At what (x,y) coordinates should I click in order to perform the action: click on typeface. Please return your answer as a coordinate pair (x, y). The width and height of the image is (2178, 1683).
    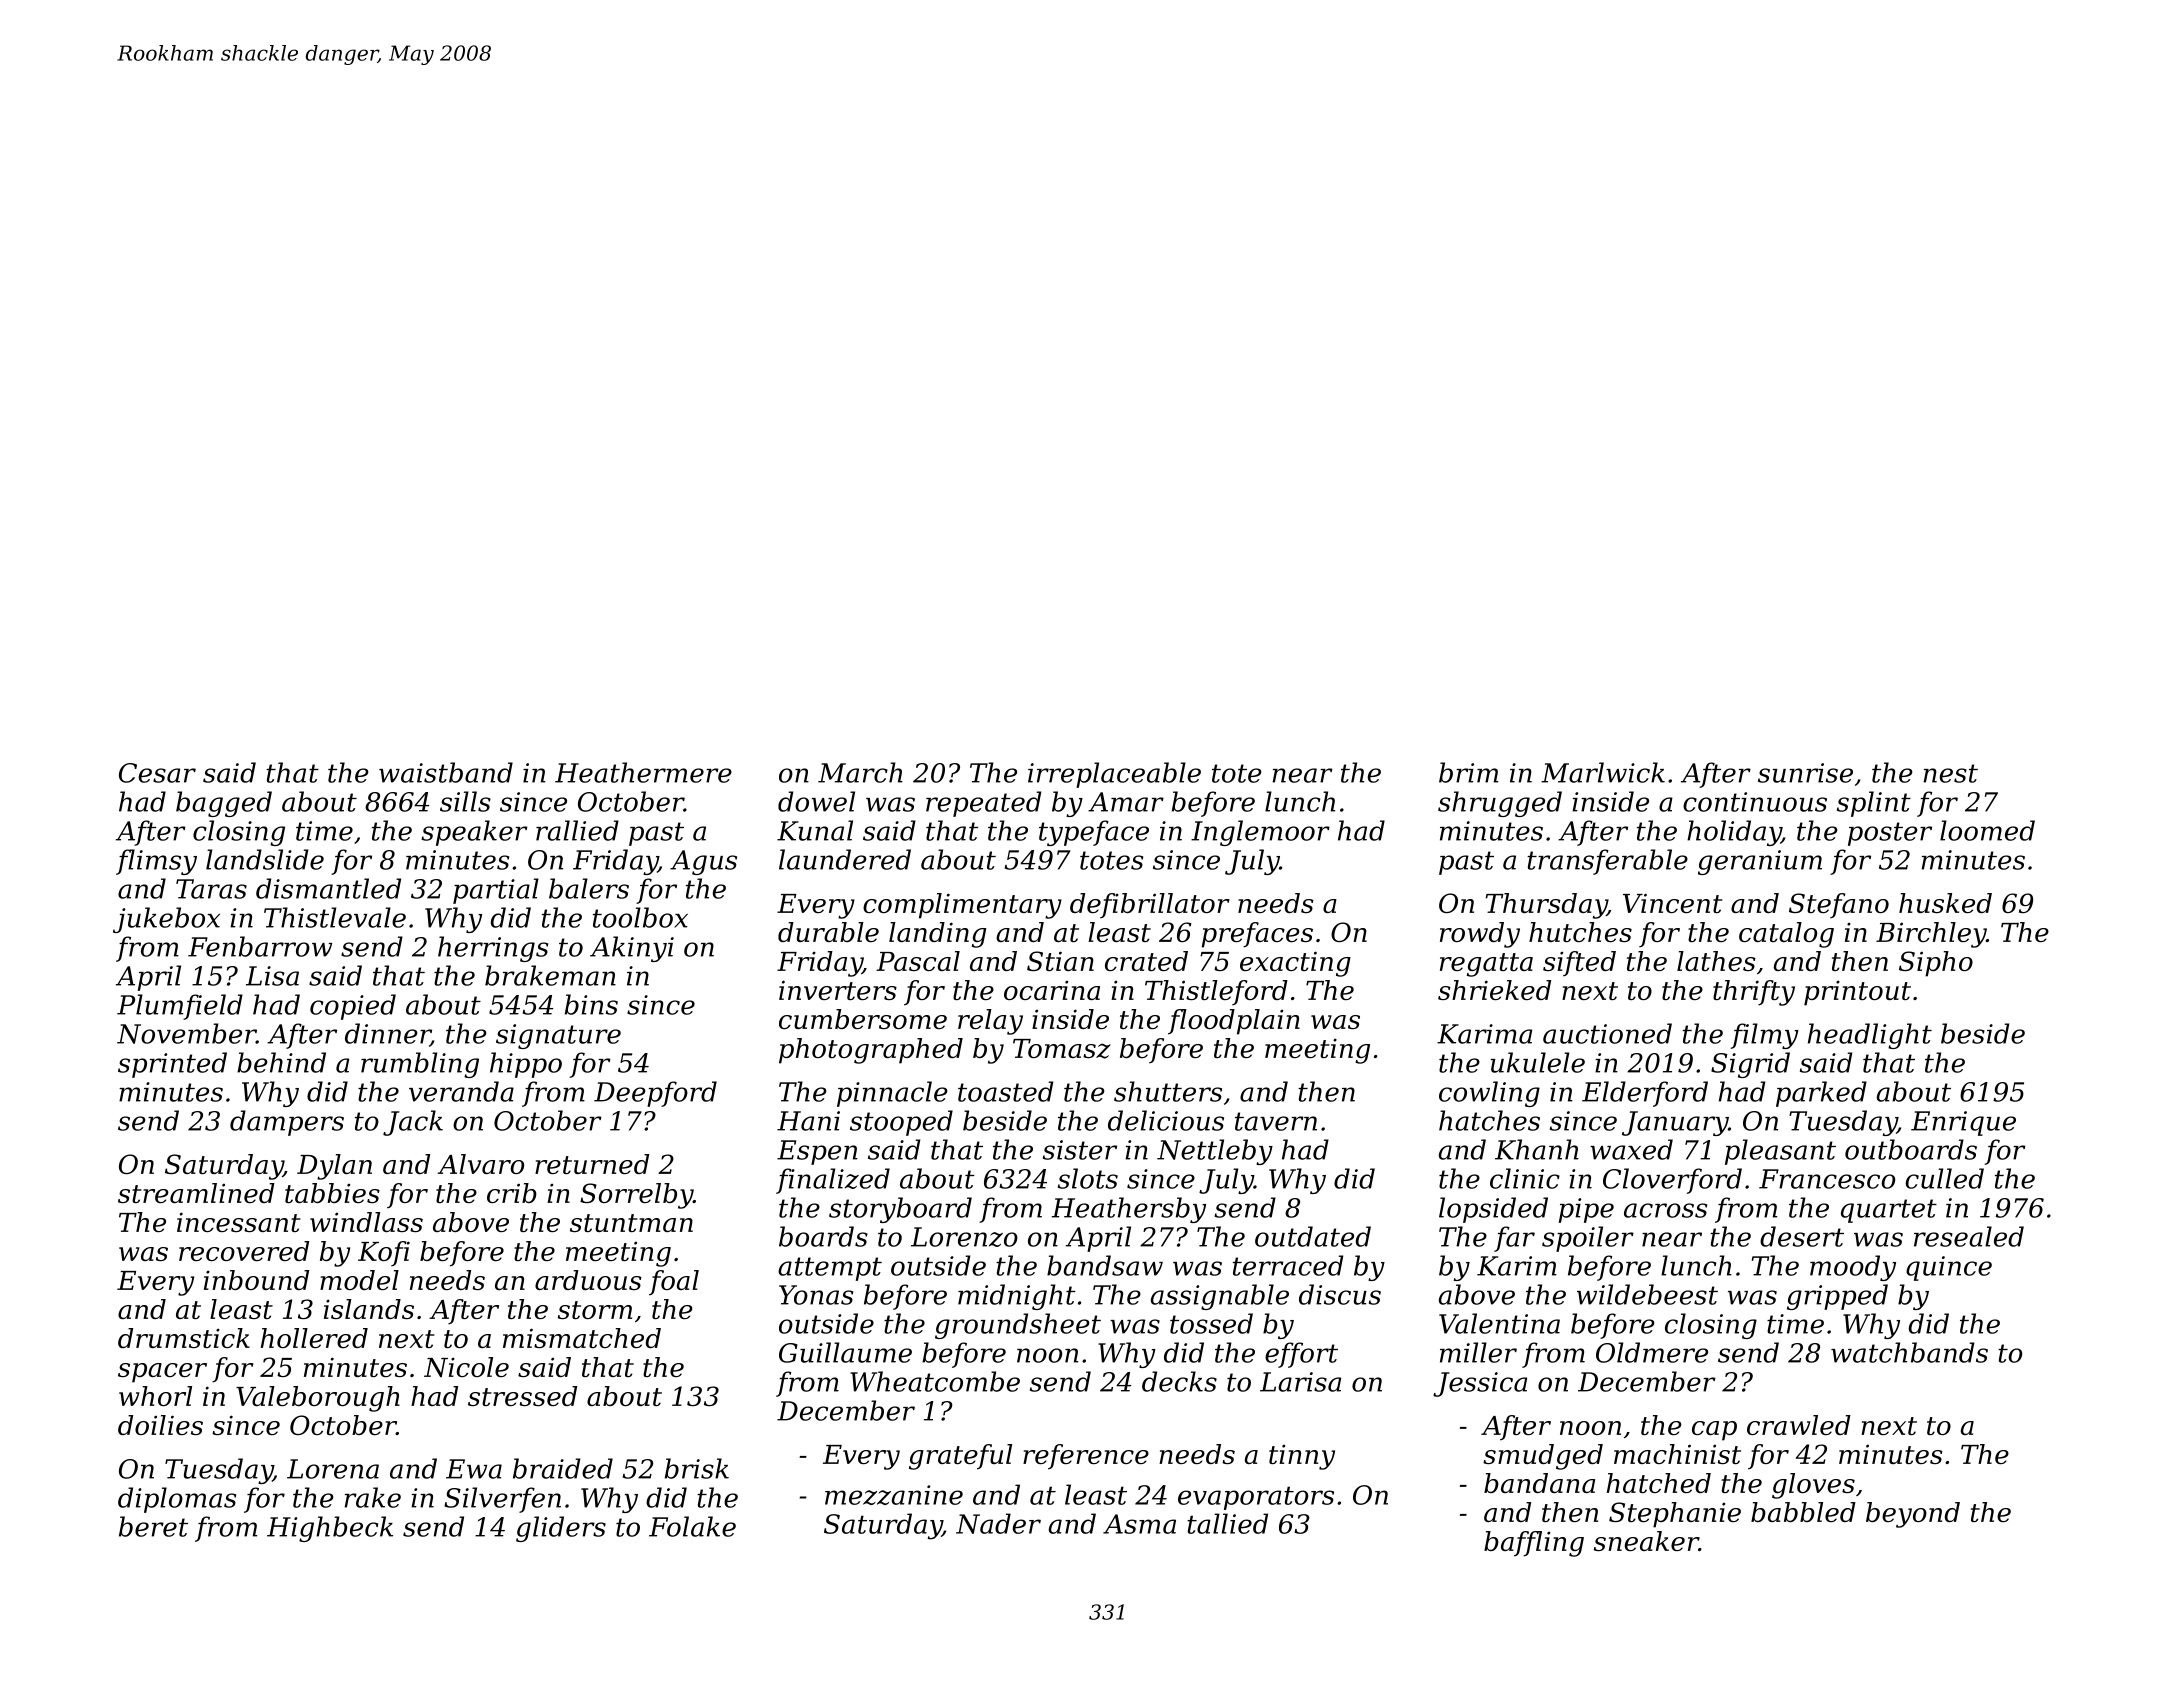
    Looking at the image, I should click on (1094, 833).
